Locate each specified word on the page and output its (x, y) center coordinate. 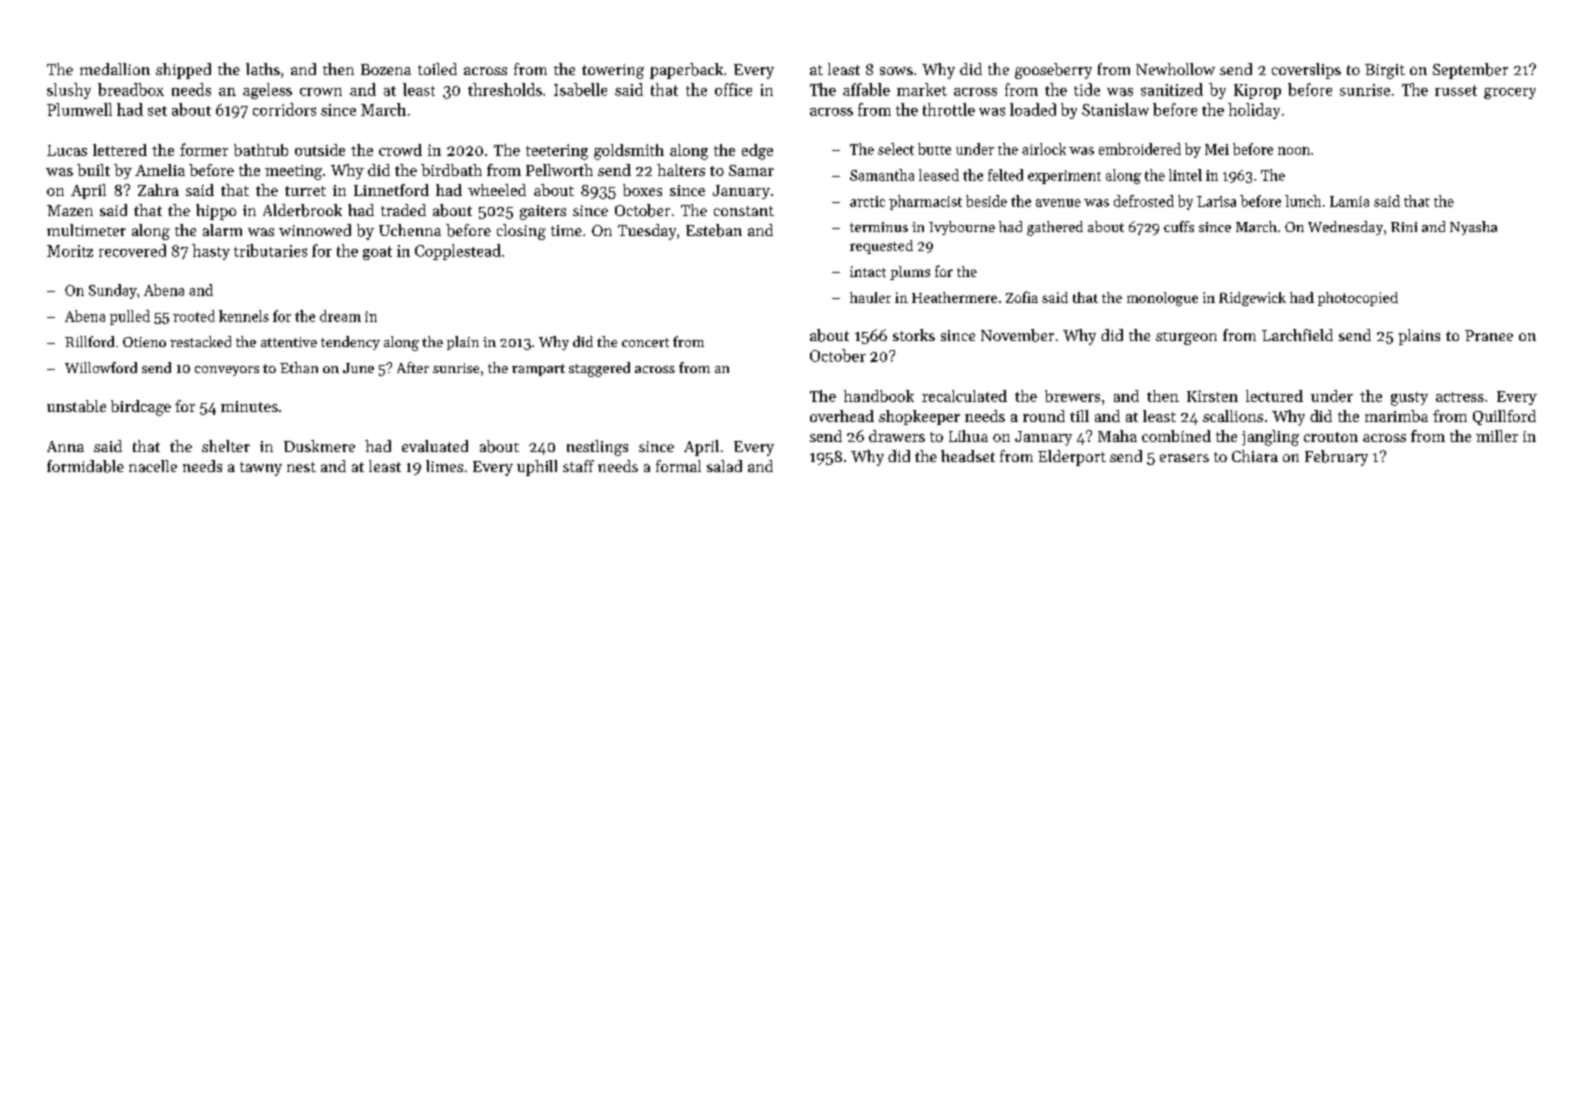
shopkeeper (919, 417)
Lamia (1349, 201)
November (1017, 335)
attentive (289, 342)
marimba (1396, 416)
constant (744, 211)
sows (896, 71)
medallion (115, 69)
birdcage (141, 408)
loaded (1033, 109)
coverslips (1306, 71)
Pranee (1489, 335)
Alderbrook (302, 210)
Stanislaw (1115, 109)
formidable (85, 466)
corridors (284, 109)
